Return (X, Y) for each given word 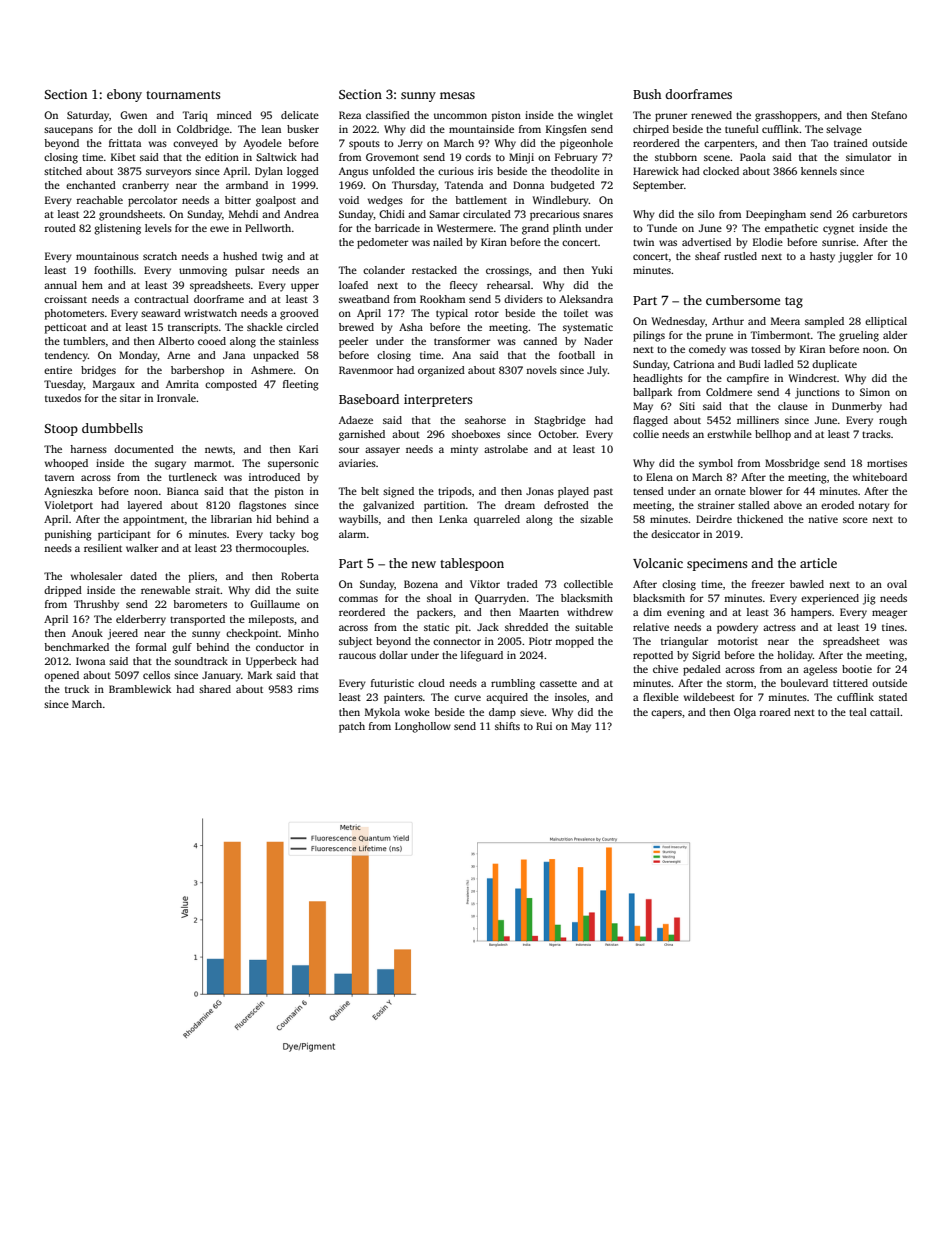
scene (717, 158)
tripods (455, 492)
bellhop (773, 435)
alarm (352, 534)
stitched (63, 171)
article (818, 563)
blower (765, 491)
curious (456, 171)
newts (219, 449)
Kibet (123, 157)
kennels (819, 171)
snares (598, 215)
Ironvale (176, 398)
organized (441, 371)
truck (77, 689)
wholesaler (96, 576)
